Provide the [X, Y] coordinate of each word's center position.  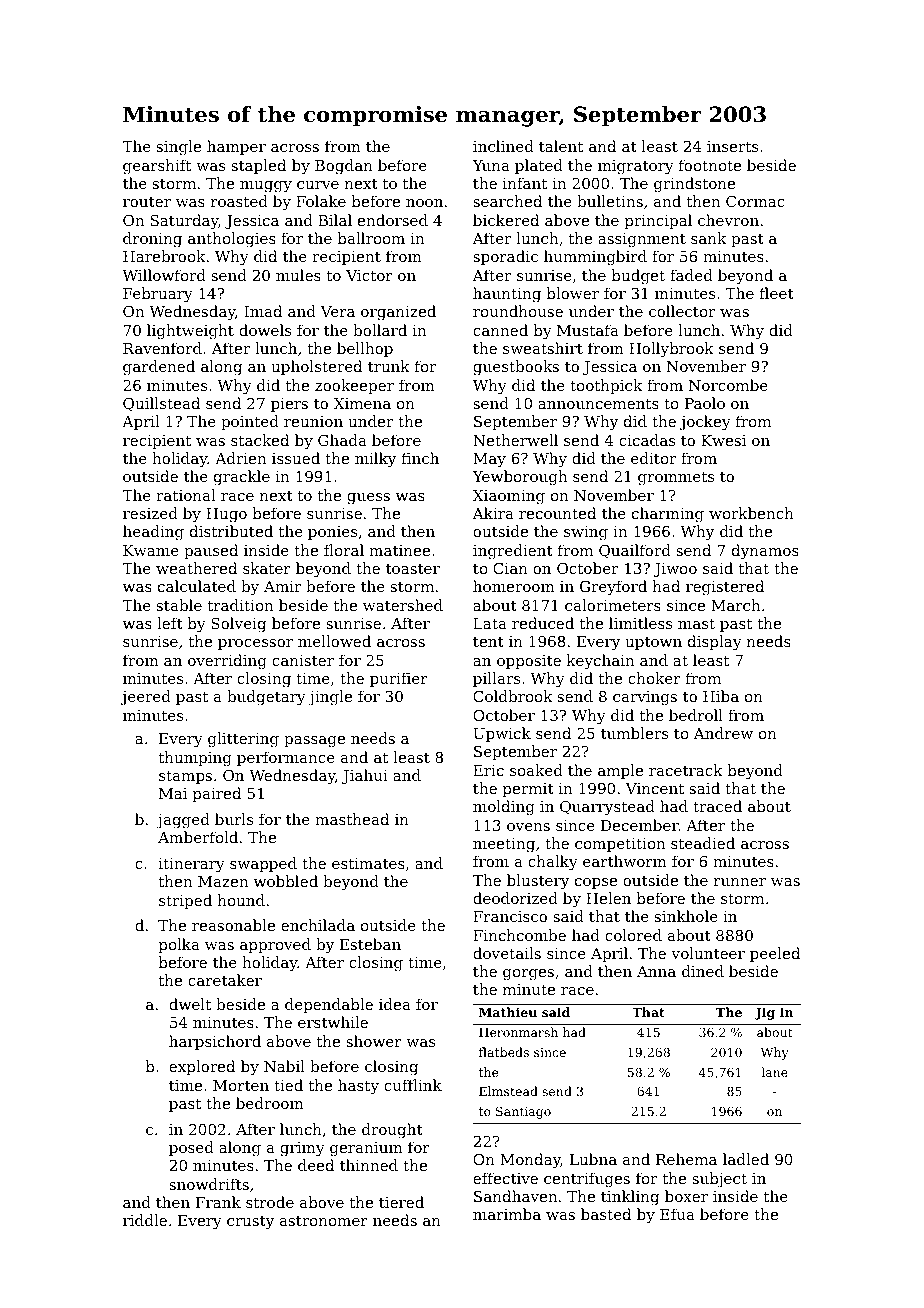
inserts [732, 146]
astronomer [324, 1221]
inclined [503, 146]
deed [316, 1165]
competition [620, 845]
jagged [183, 821]
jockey [705, 423]
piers [289, 405]
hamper [236, 147]
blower [573, 293]
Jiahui [365, 776]
